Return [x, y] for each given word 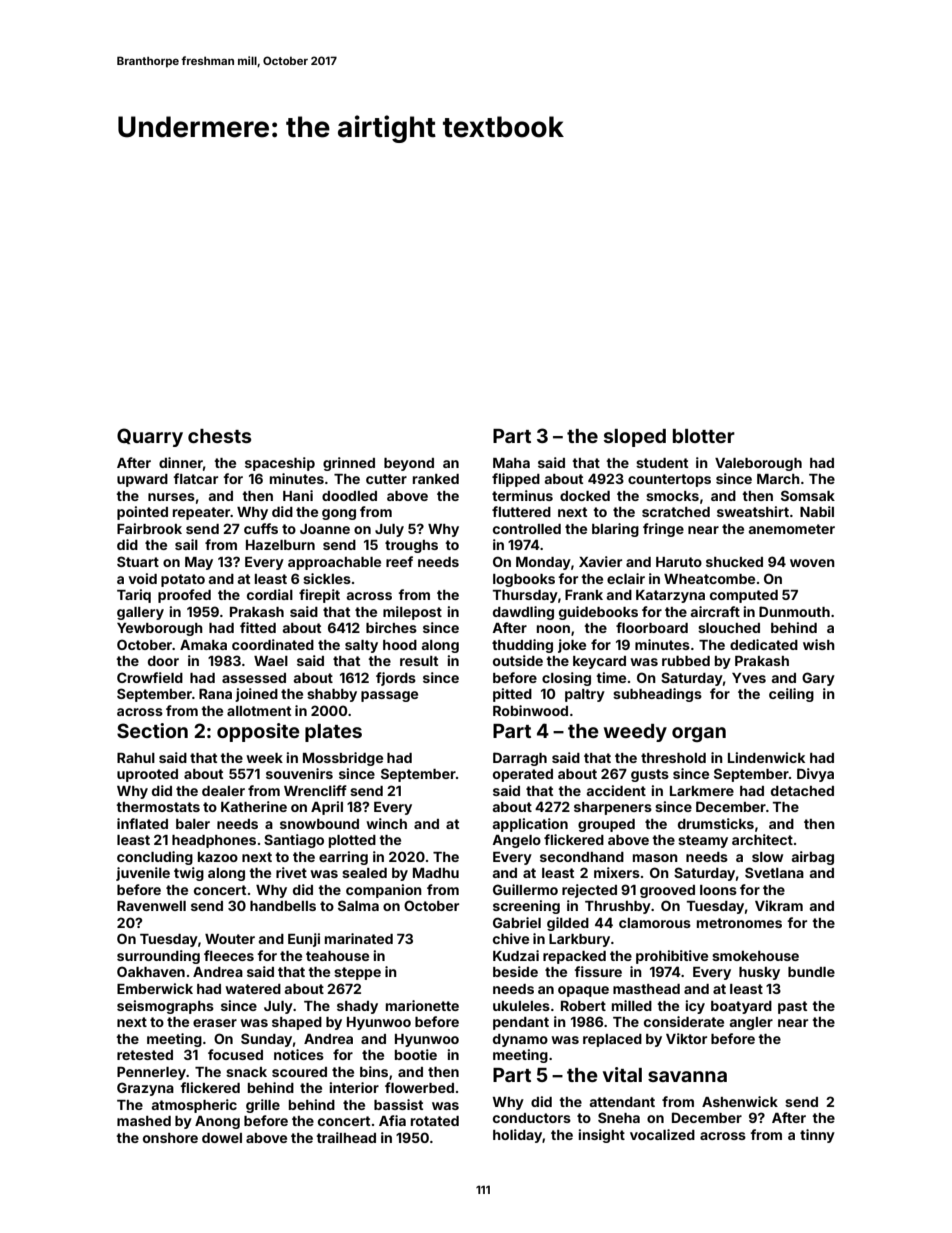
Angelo [516, 841]
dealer [223, 791]
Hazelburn [280, 545]
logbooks [524, 580]
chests [220, 436]
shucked [734, 562]
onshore [170, 1138]
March [778, 479]
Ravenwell [151, 906]
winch [386, 823]
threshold [673, 758]
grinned [349, 464]
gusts [650, 775]
